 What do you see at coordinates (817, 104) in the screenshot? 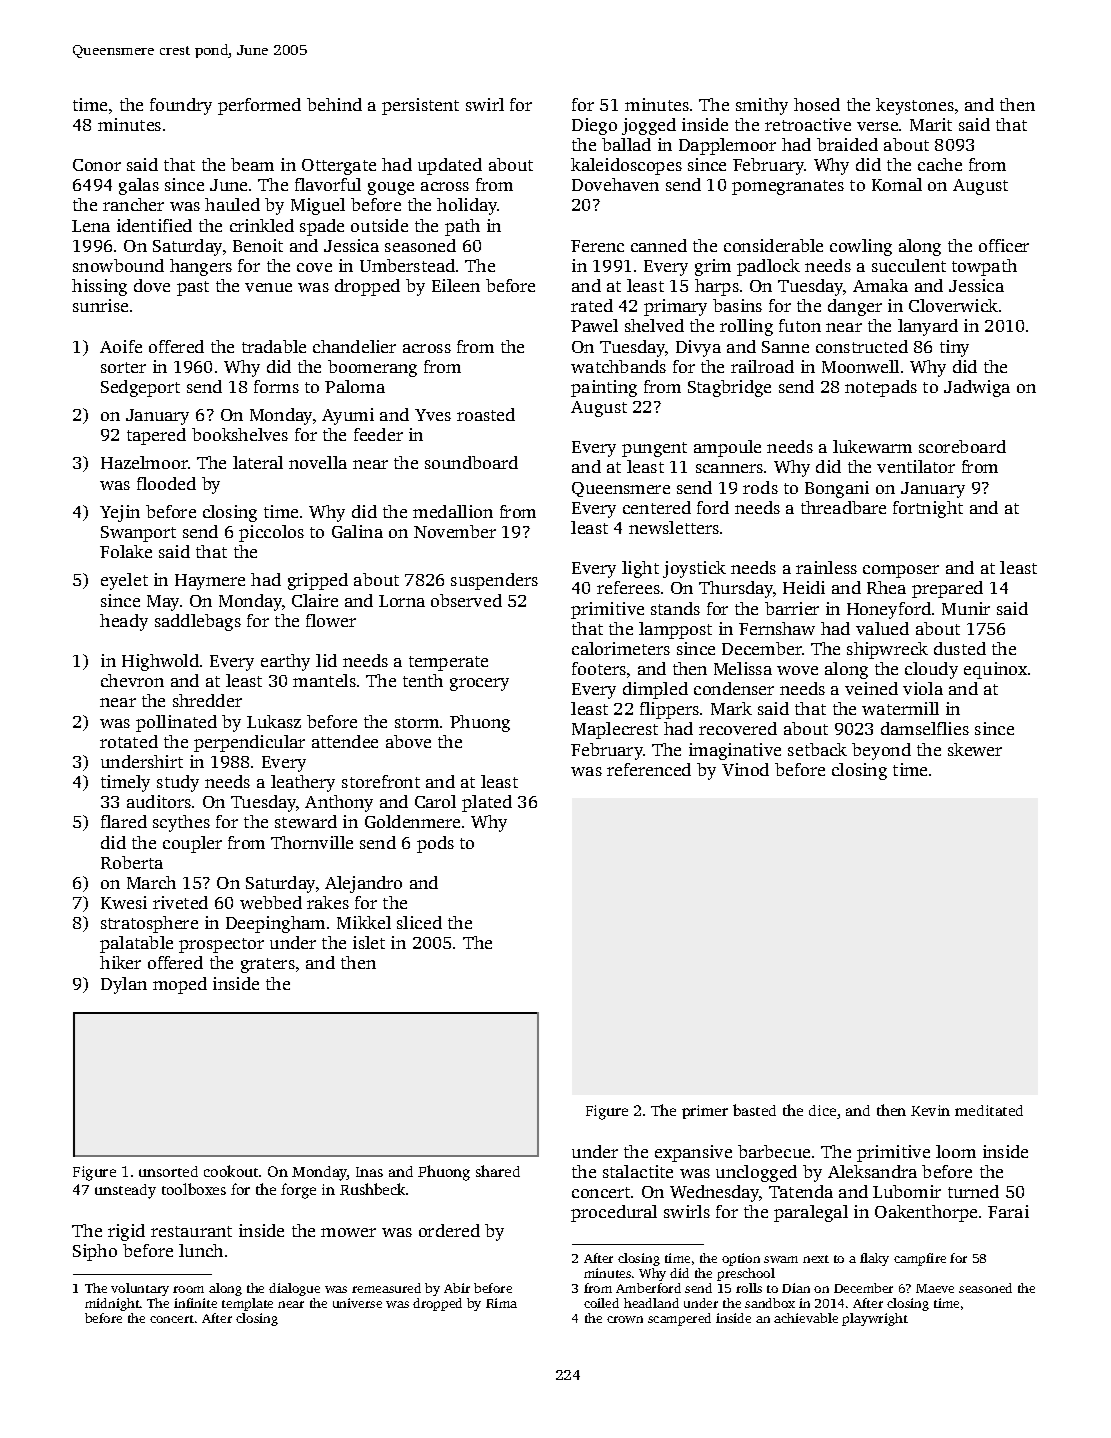
I see `hosed` at bounding box center [817, 104].
